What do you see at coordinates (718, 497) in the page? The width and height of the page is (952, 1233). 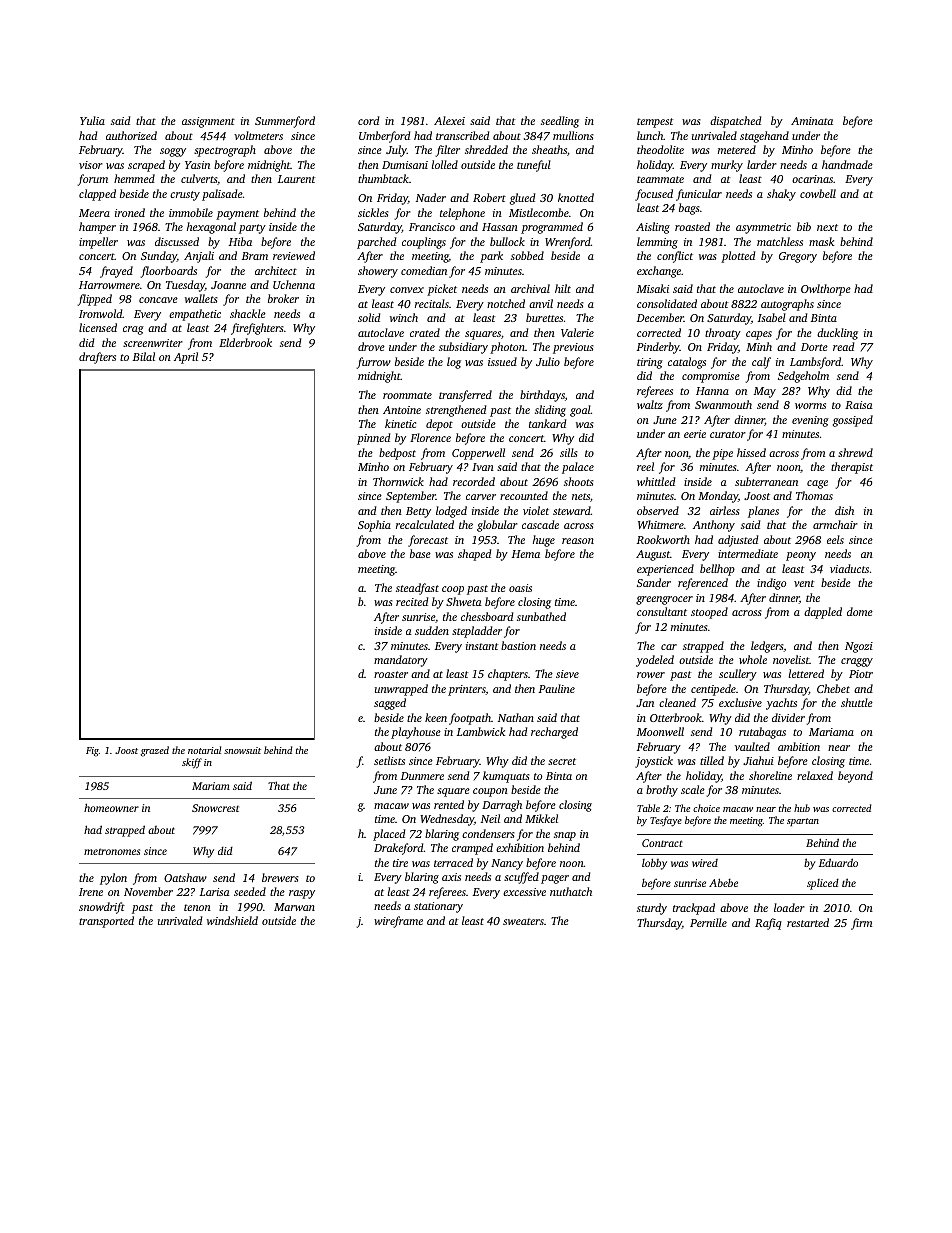 I see `Monday` at bounding box center [718, 497].
